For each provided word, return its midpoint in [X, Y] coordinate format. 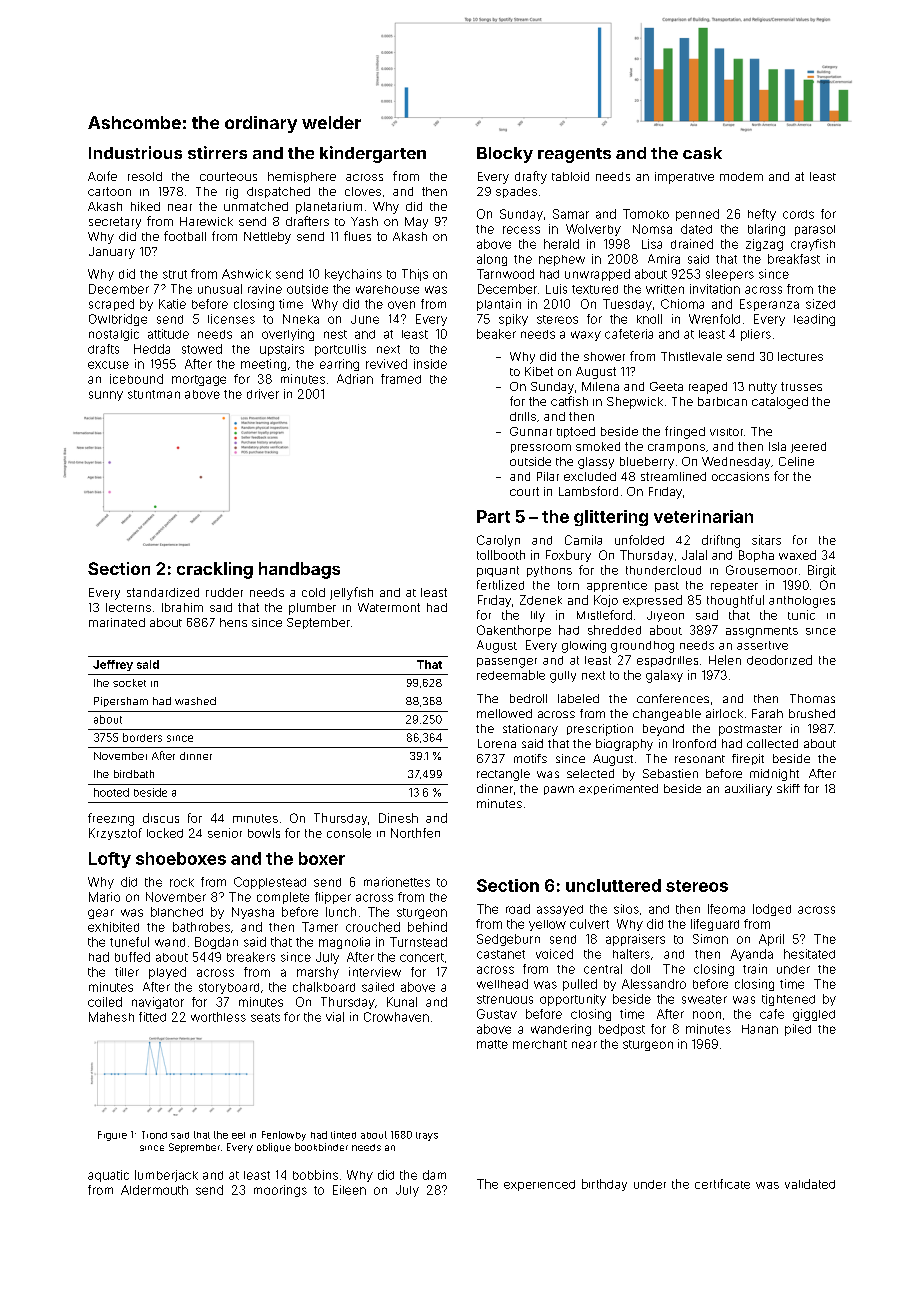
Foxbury [568, 556]
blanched [177, 912]
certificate [722, 1184]
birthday [604, 1185]
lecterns [128, 607]
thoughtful [735, 601]
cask [702, 153]
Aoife [102, 176]
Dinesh [398, 818]
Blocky [505, 155]
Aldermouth [154, 1190]
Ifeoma [726, 909]
